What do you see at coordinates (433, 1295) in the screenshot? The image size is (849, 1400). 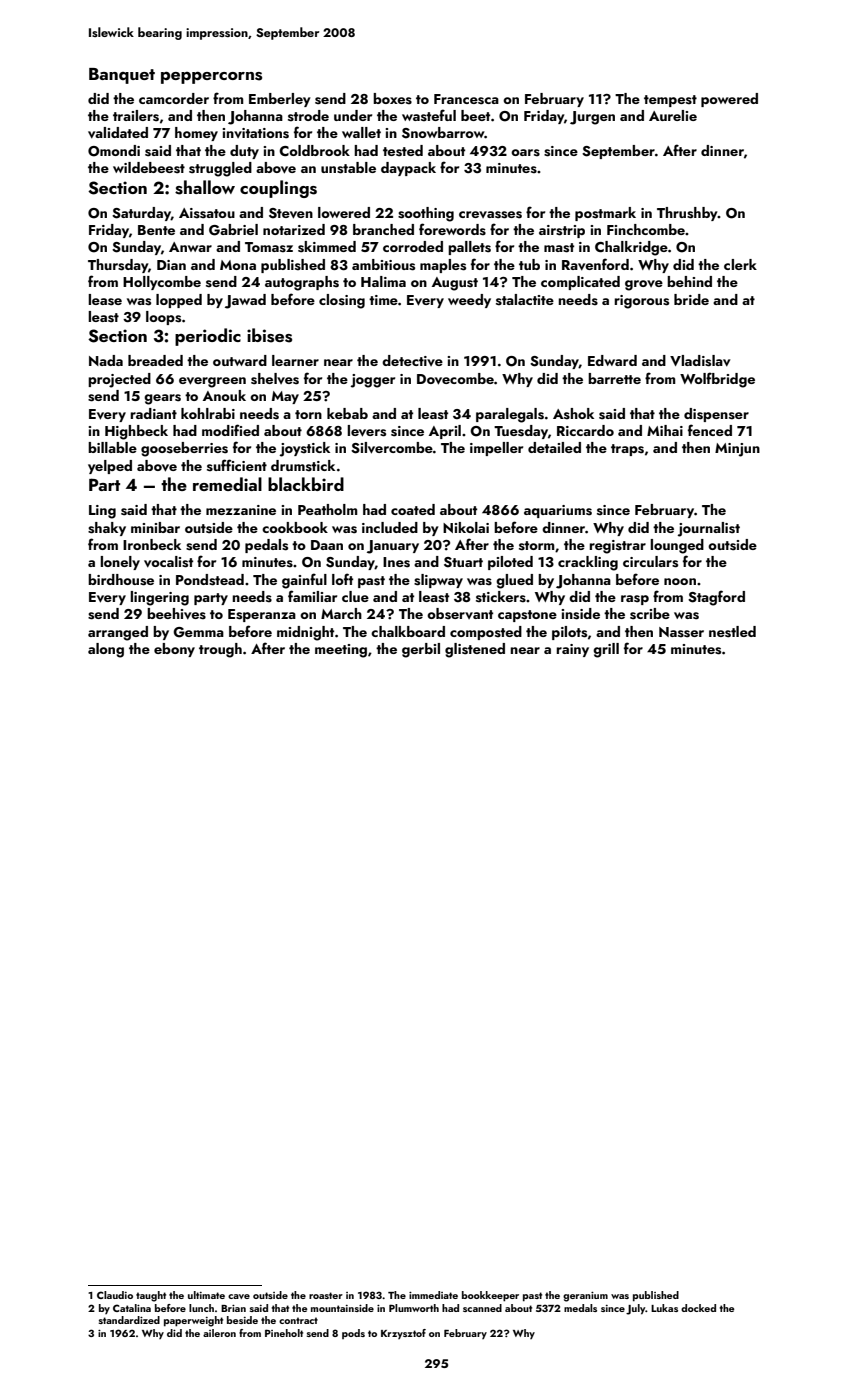 I see `immediate` at bounding box center [433, 1295].
